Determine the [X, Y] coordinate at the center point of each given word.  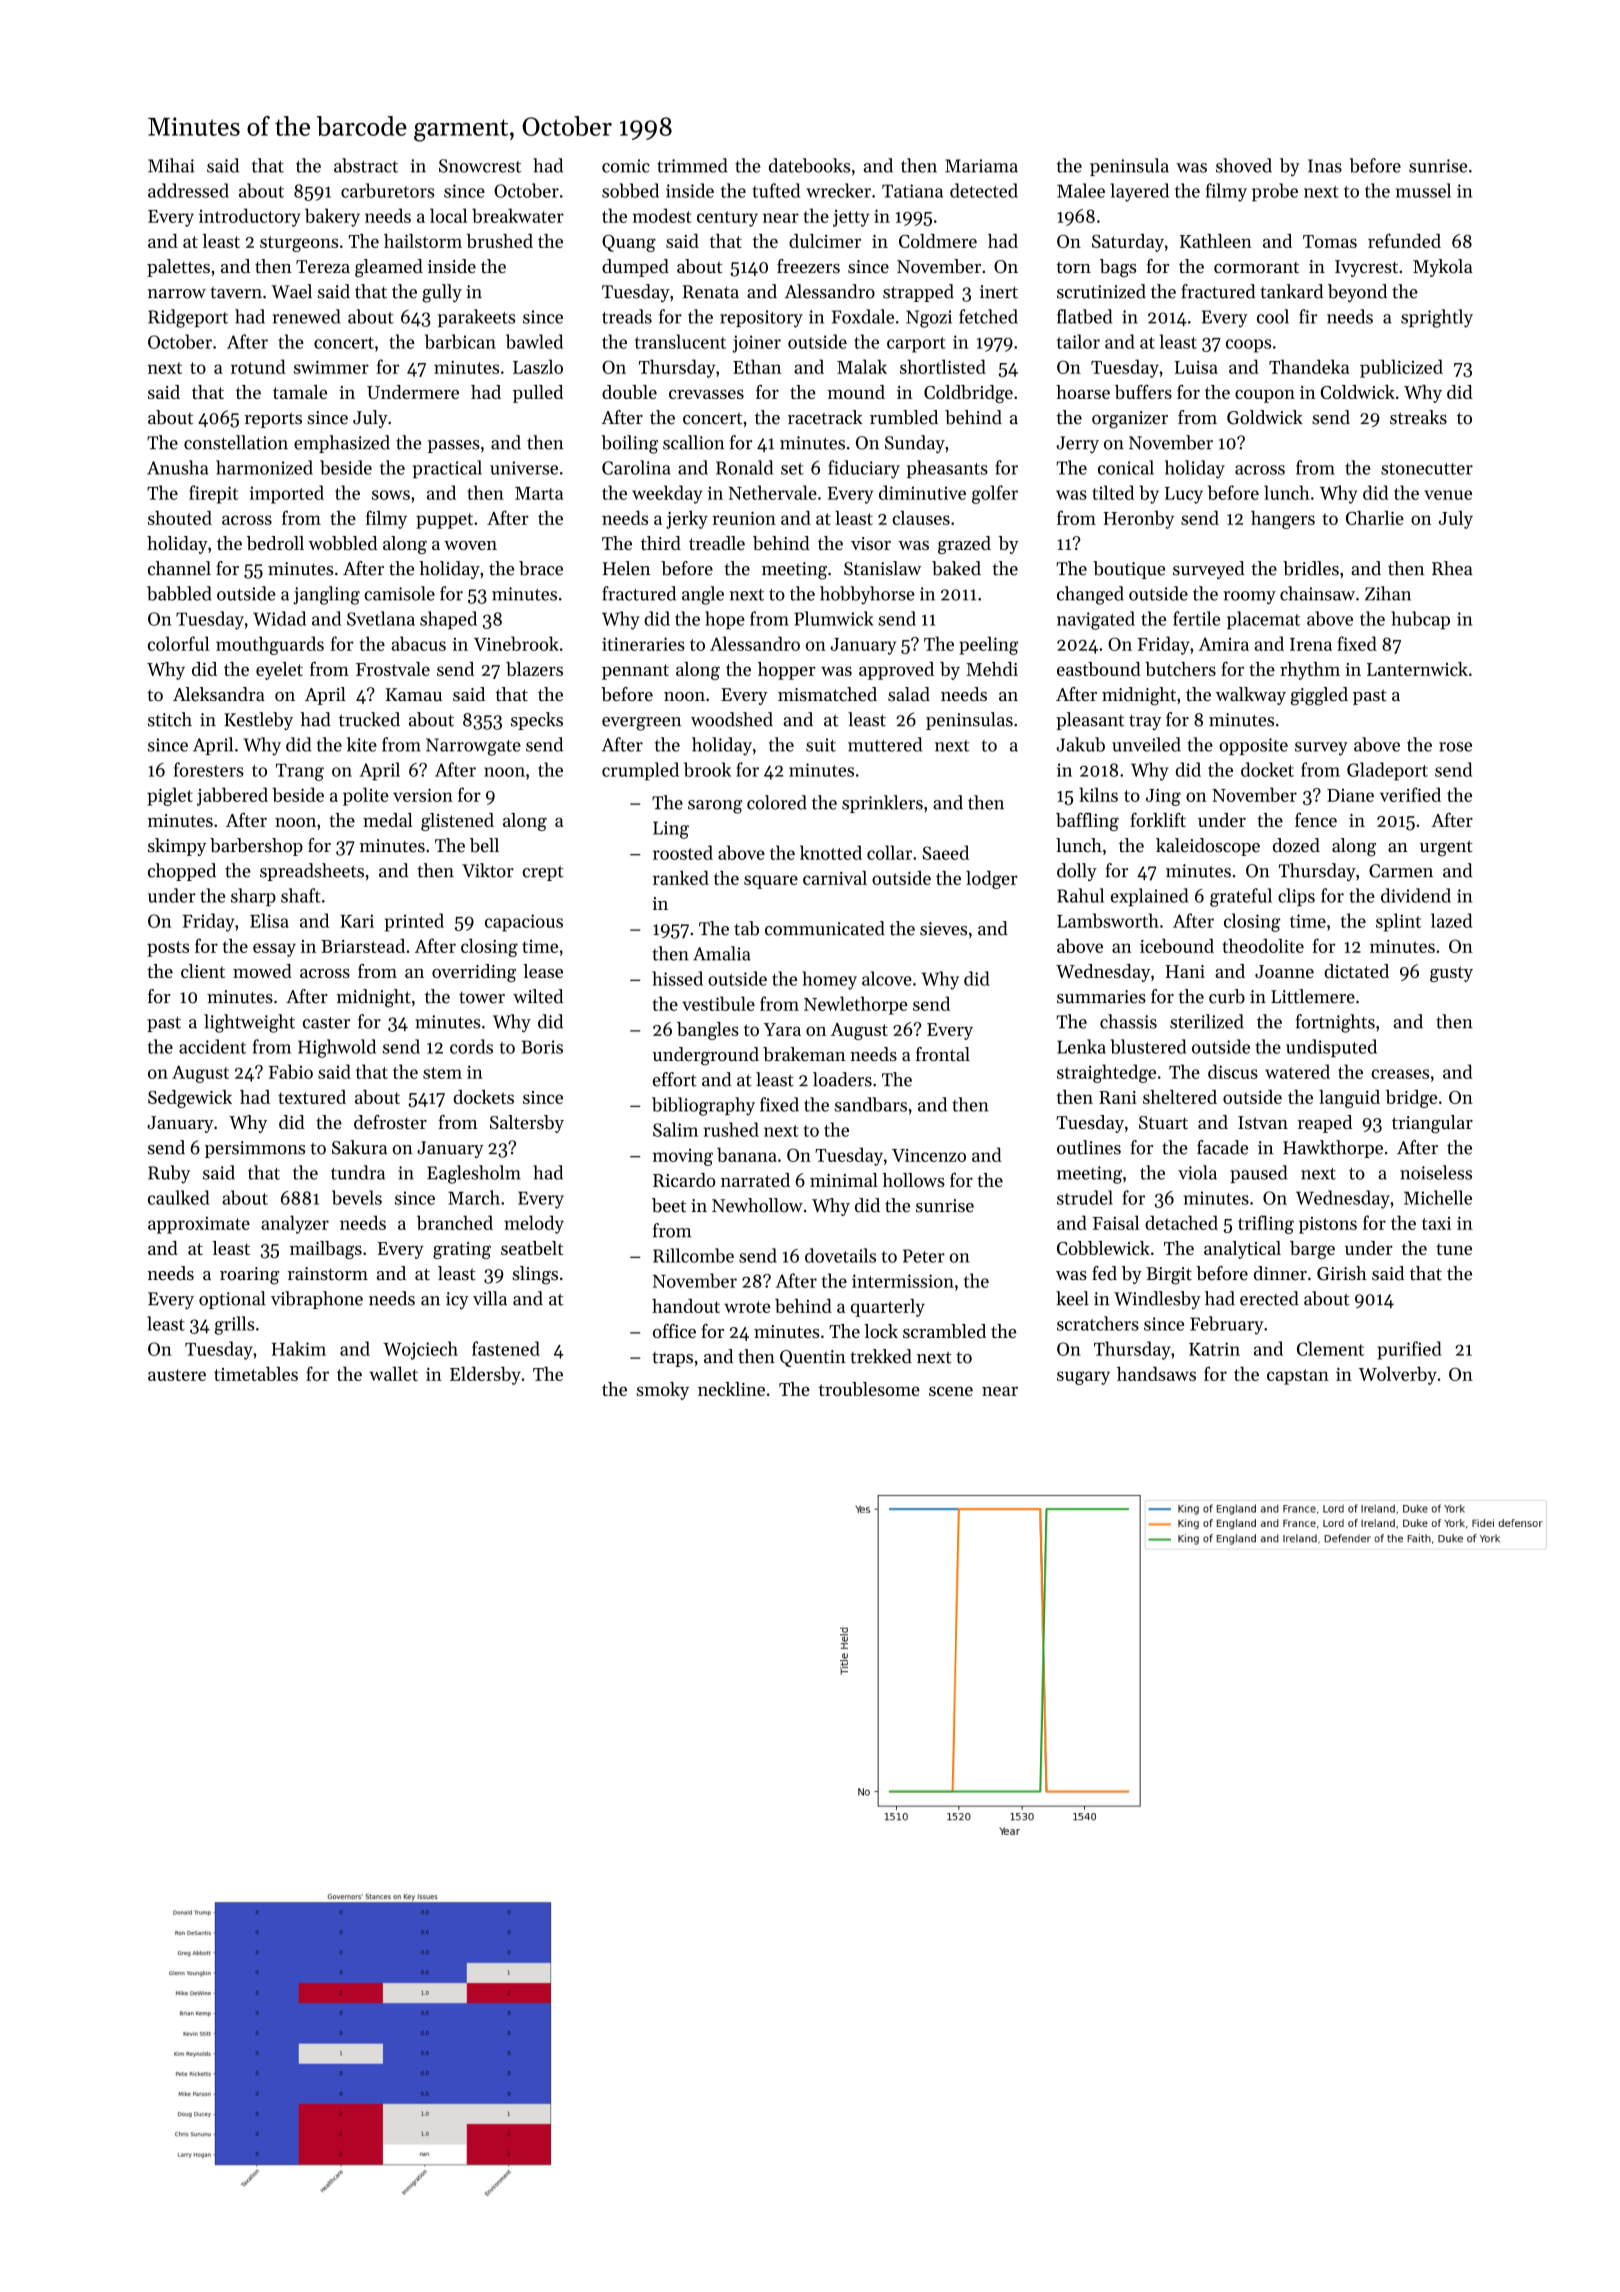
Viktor [488, 870]
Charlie [1375, 518]
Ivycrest [1366, 268]
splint [1398, 922]
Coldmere [938, 241]
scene [951, 1391]
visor [871, 543]
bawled [534, 341]
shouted [180, 518]
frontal [943, 1054]
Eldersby [485, 1375]
